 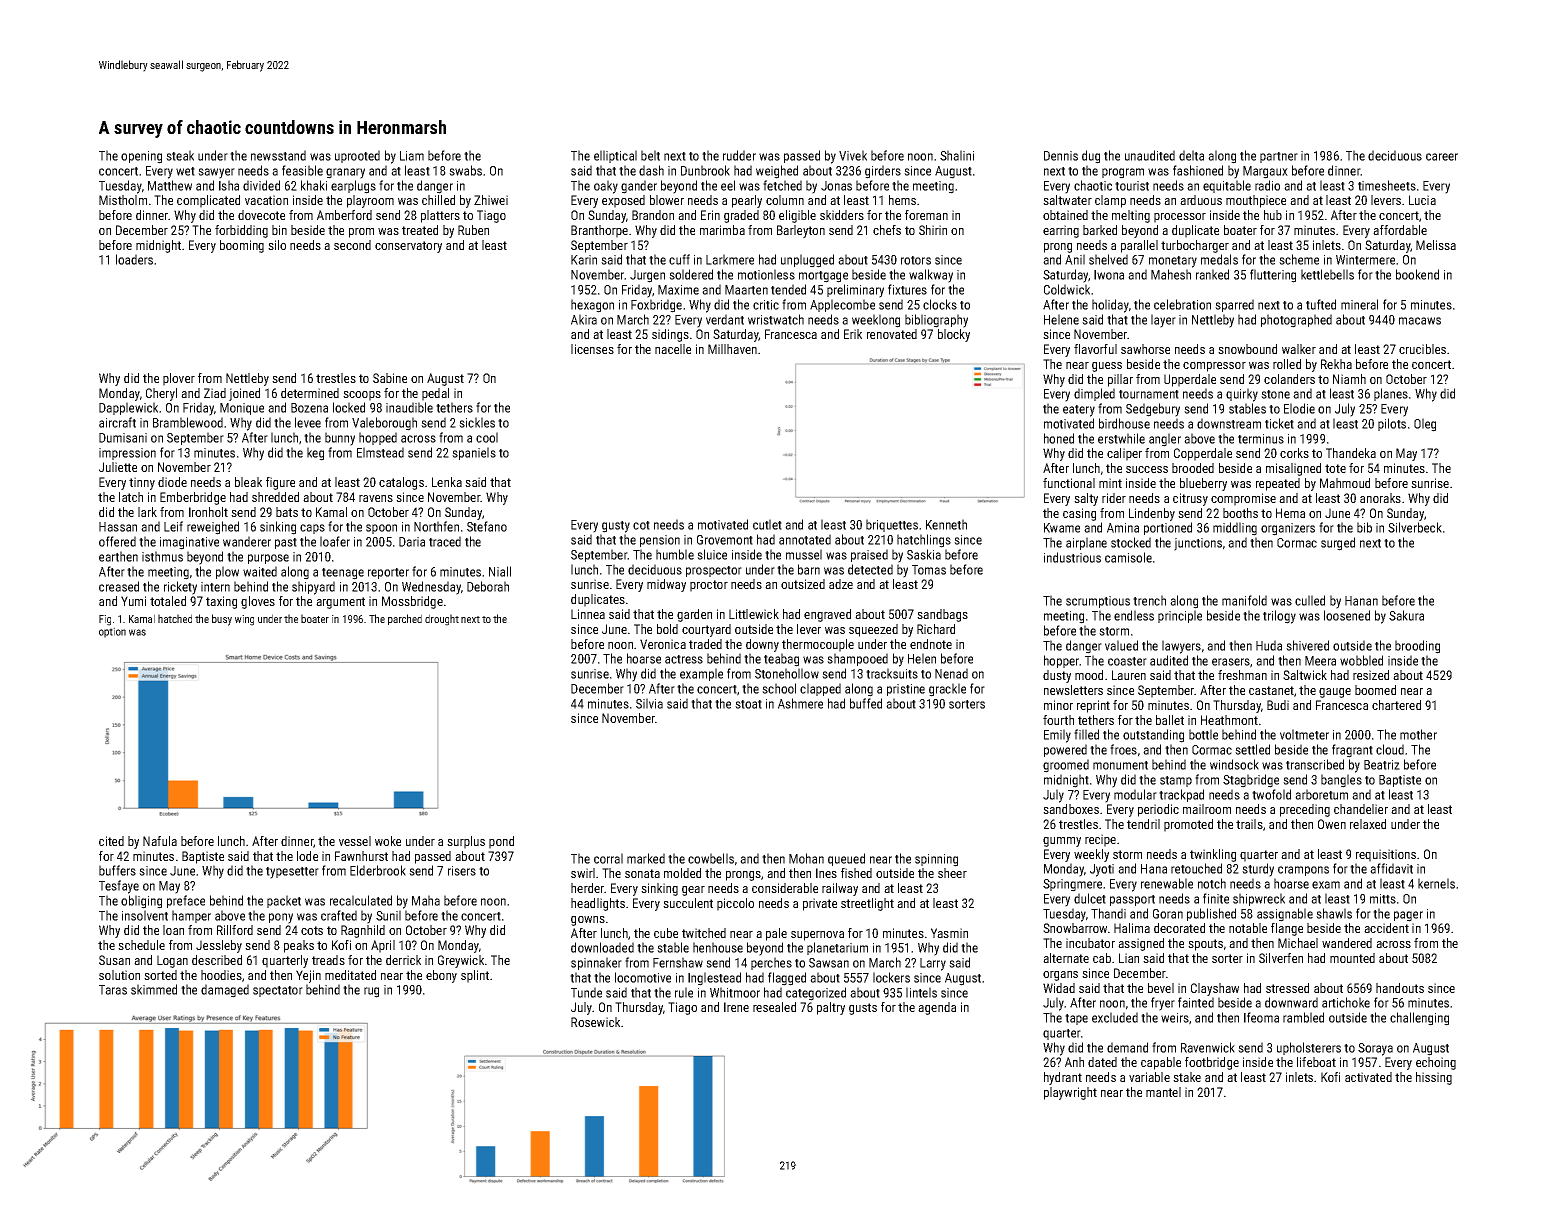 I want to click on aircraft, so click(x=117, y=422).
